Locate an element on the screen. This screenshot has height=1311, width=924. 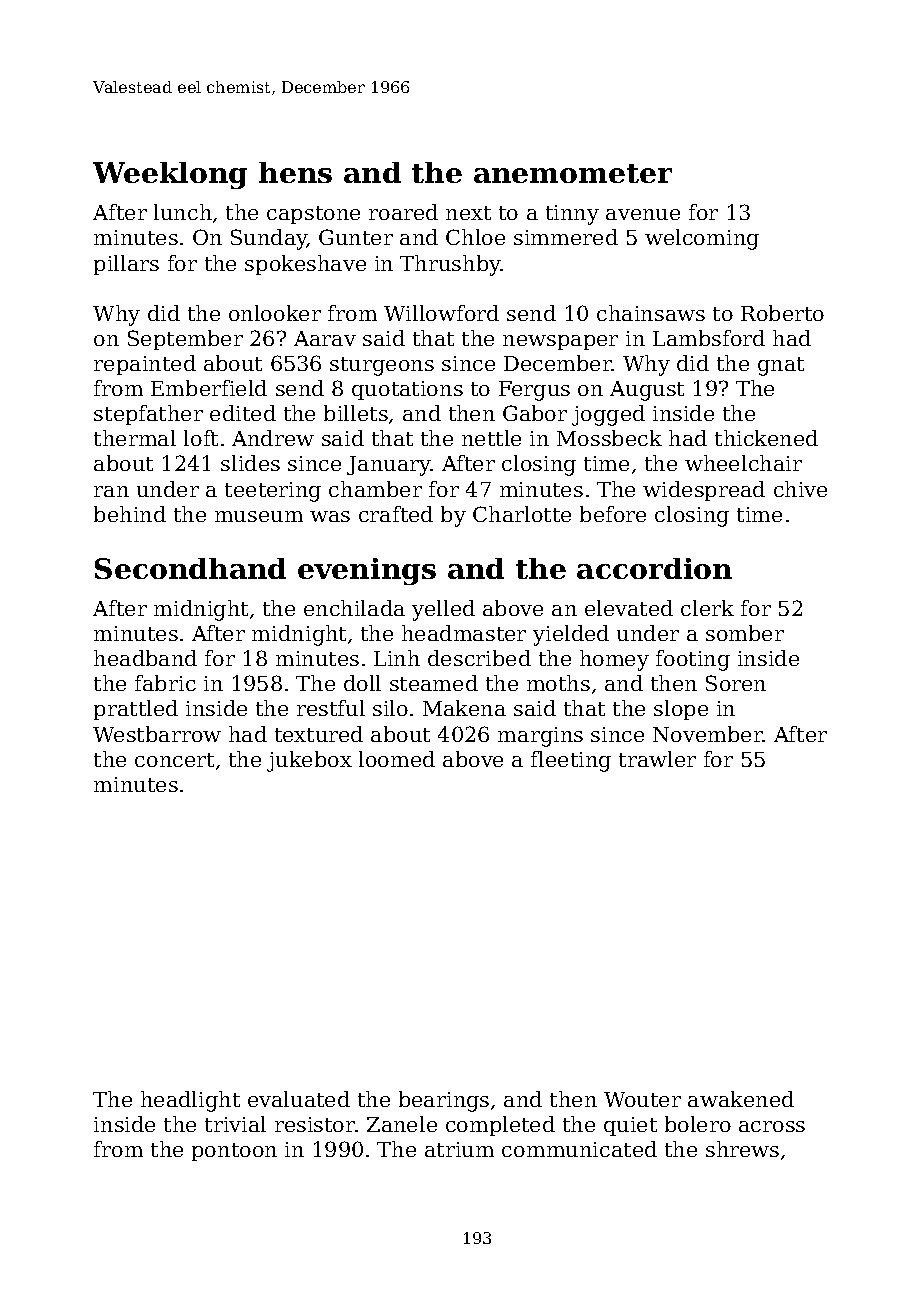
trawler is located at coordinates (657, 759).
